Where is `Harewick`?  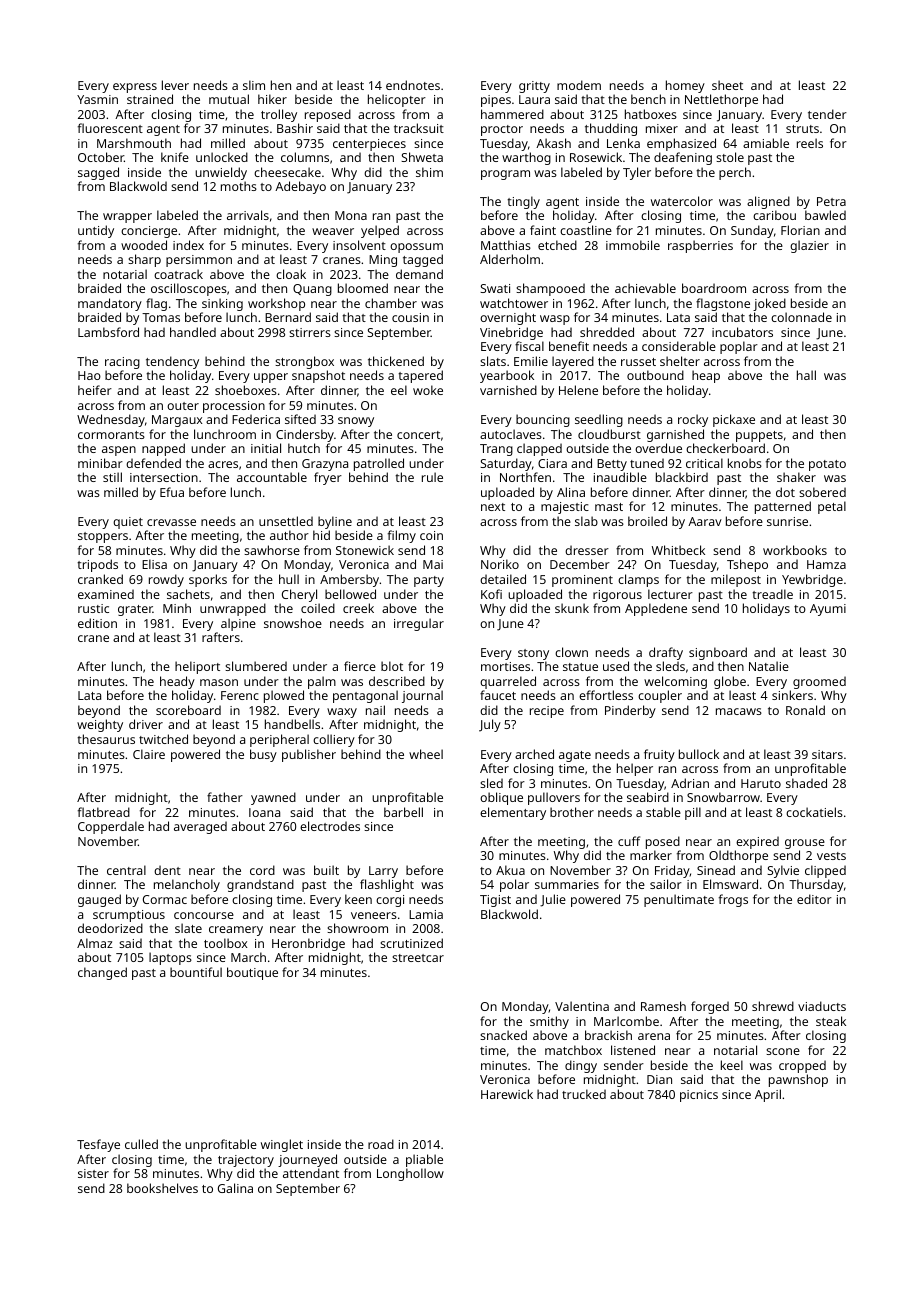 Harewick is located at coordinates (507, 1094).
